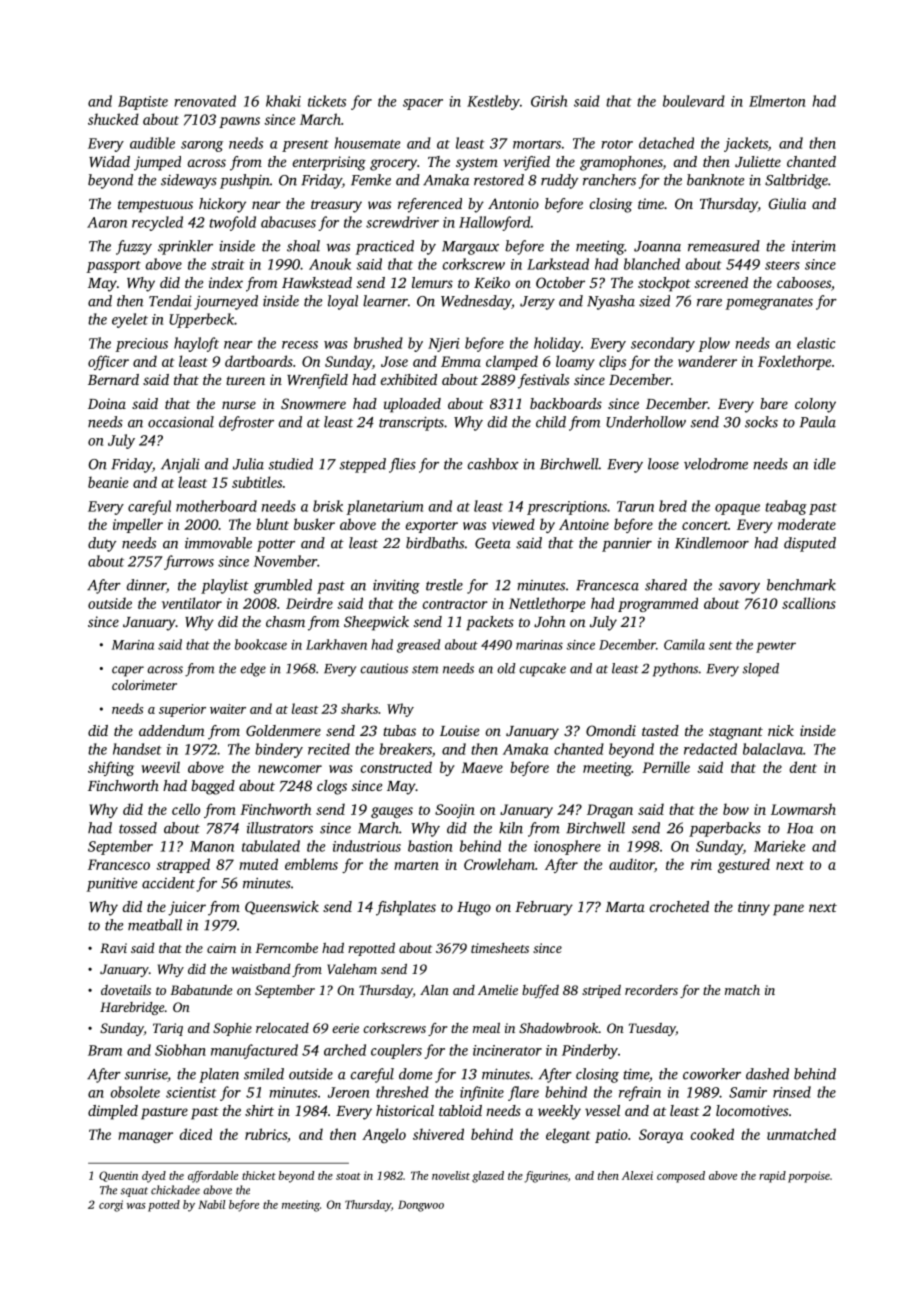 Image resolution: width=924 pixels, height=1308 pixels. Describe the element at coordinates (499, 864) in the screenshot. I see `Crowleham` at that location.
